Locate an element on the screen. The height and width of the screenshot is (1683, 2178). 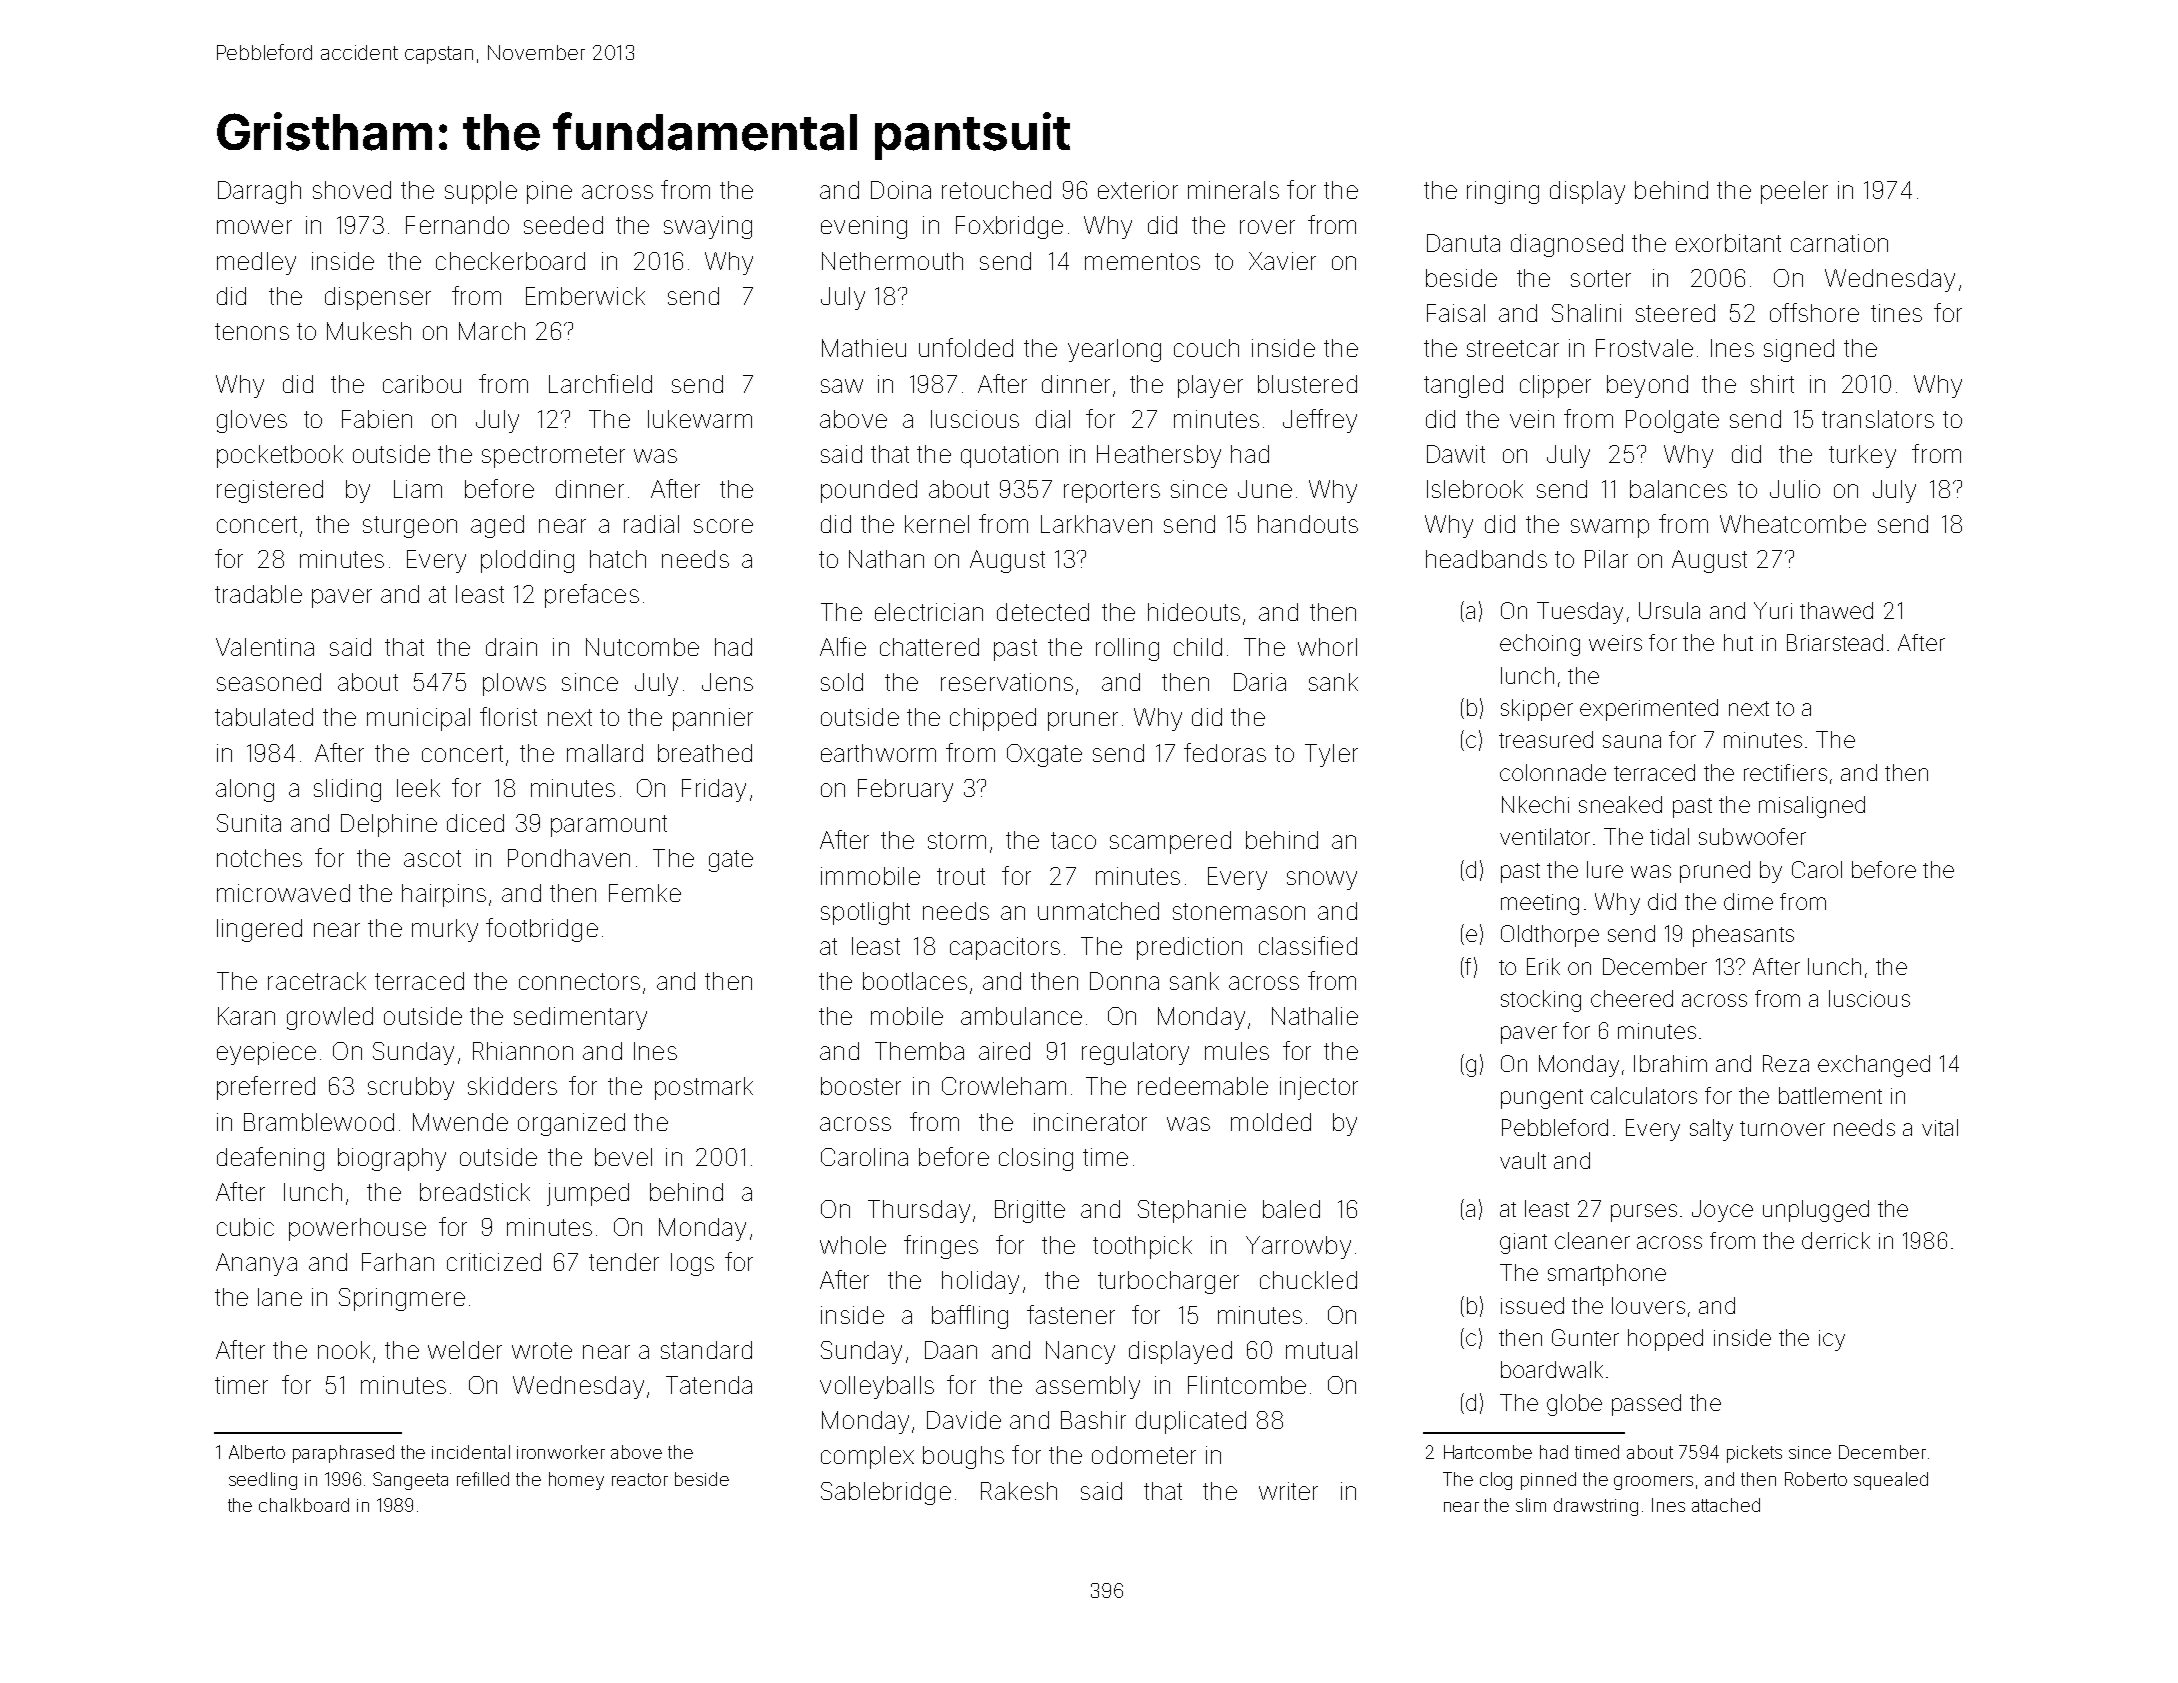
regulatory is located at coordinates (1135, 1053).
